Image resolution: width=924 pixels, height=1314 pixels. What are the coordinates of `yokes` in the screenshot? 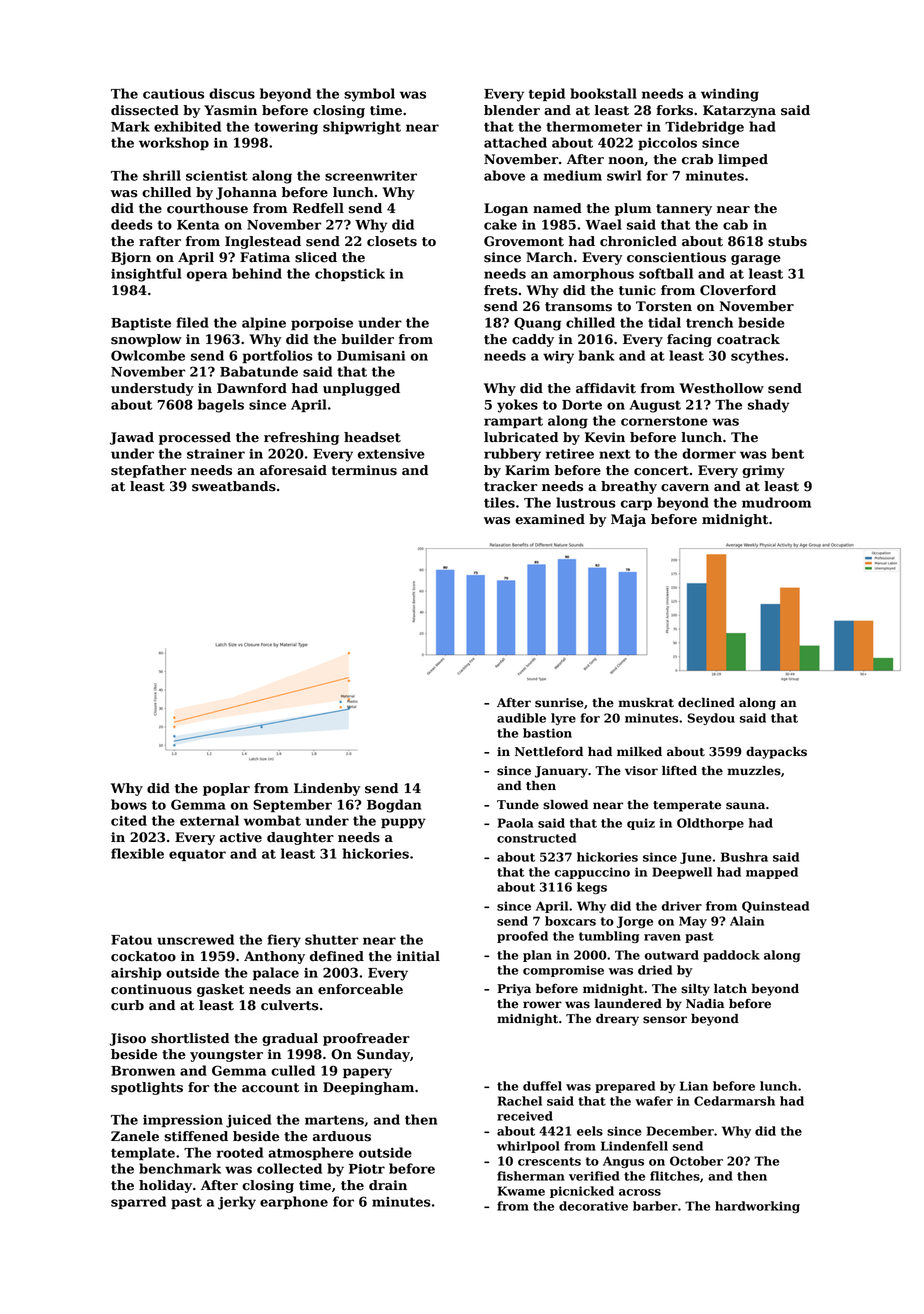 It's located at (517, 406).
